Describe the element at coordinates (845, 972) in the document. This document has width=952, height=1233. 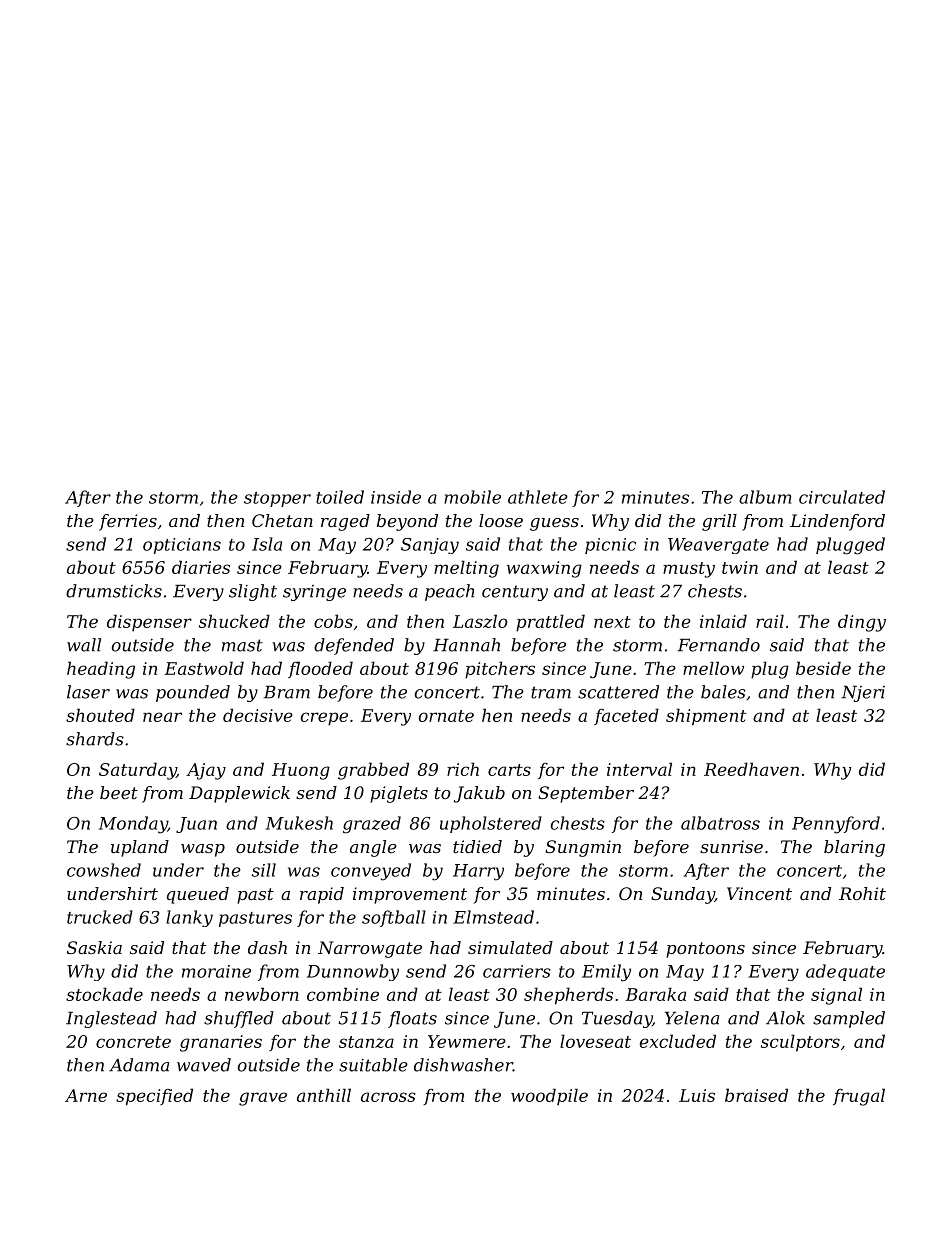
I see `adequate` at that location.
